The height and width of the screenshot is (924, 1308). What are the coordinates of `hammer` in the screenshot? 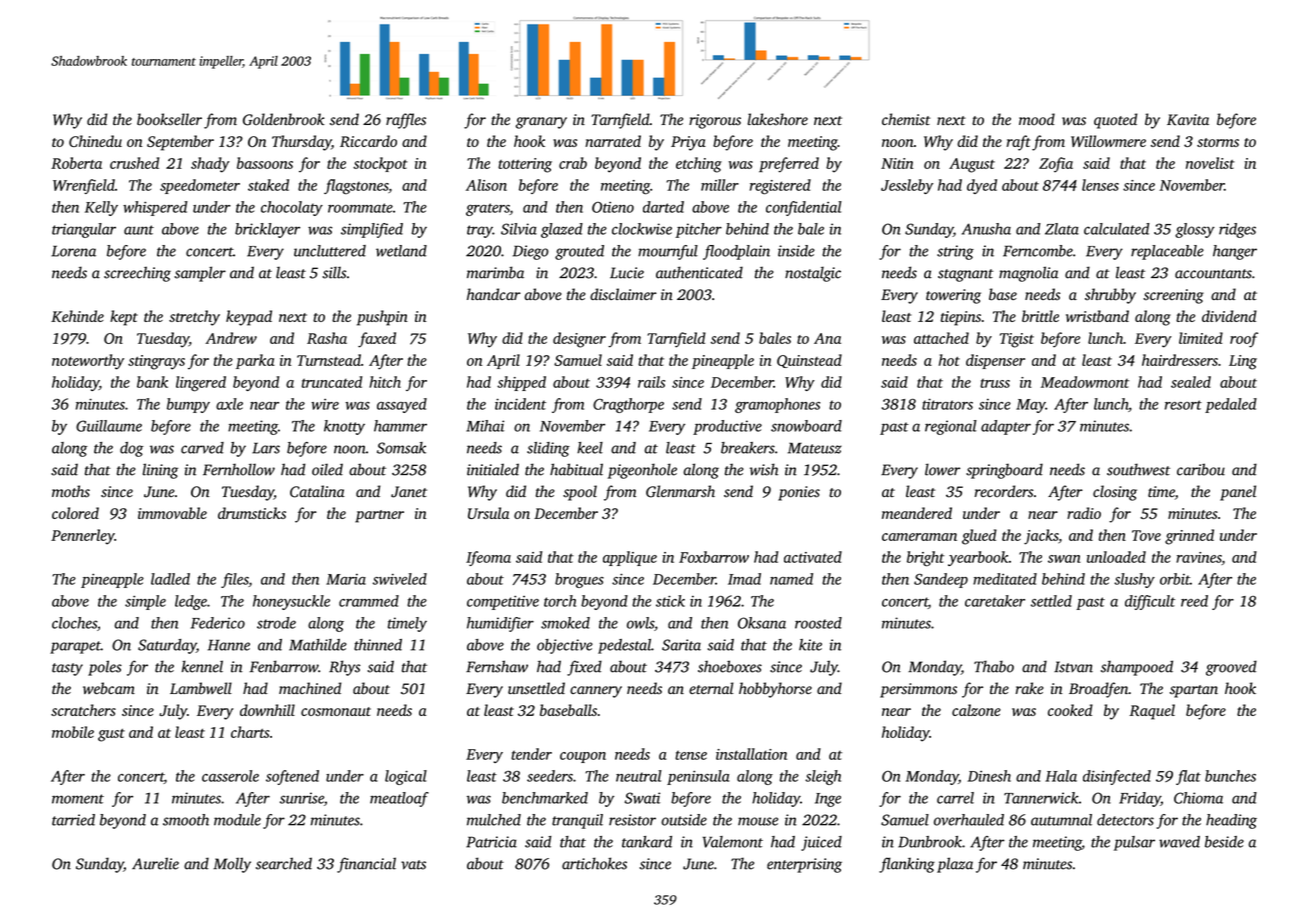 It's located at (400, 426).
